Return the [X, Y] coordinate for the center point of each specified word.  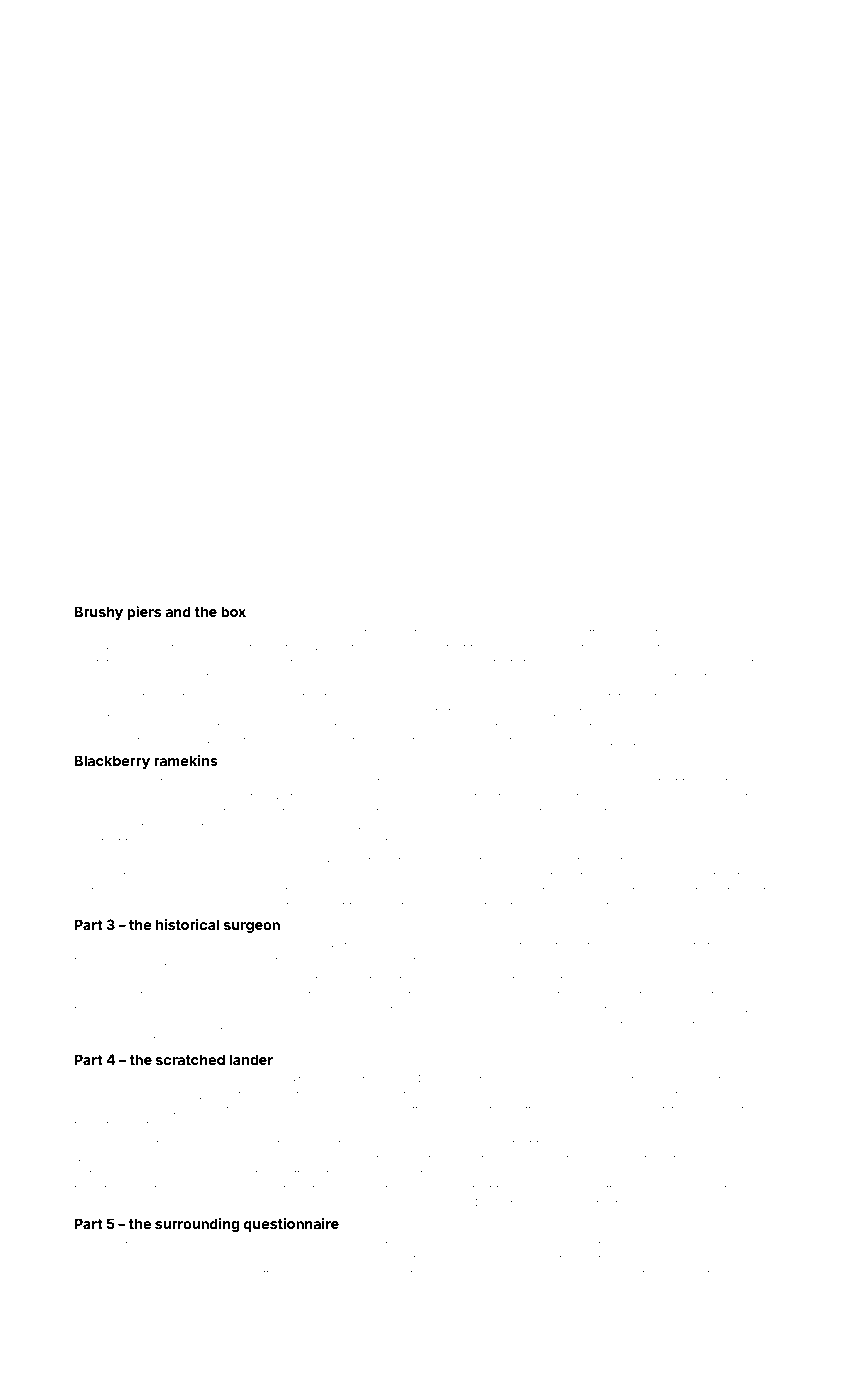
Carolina [742, 826]
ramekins [186, 760]
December [182, 1203]
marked [269, 632]
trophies [387, 633]
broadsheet [452, 1024]
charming [101, 1041]
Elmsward [545, 632]
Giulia [451, 1244]
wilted [377, 811]
